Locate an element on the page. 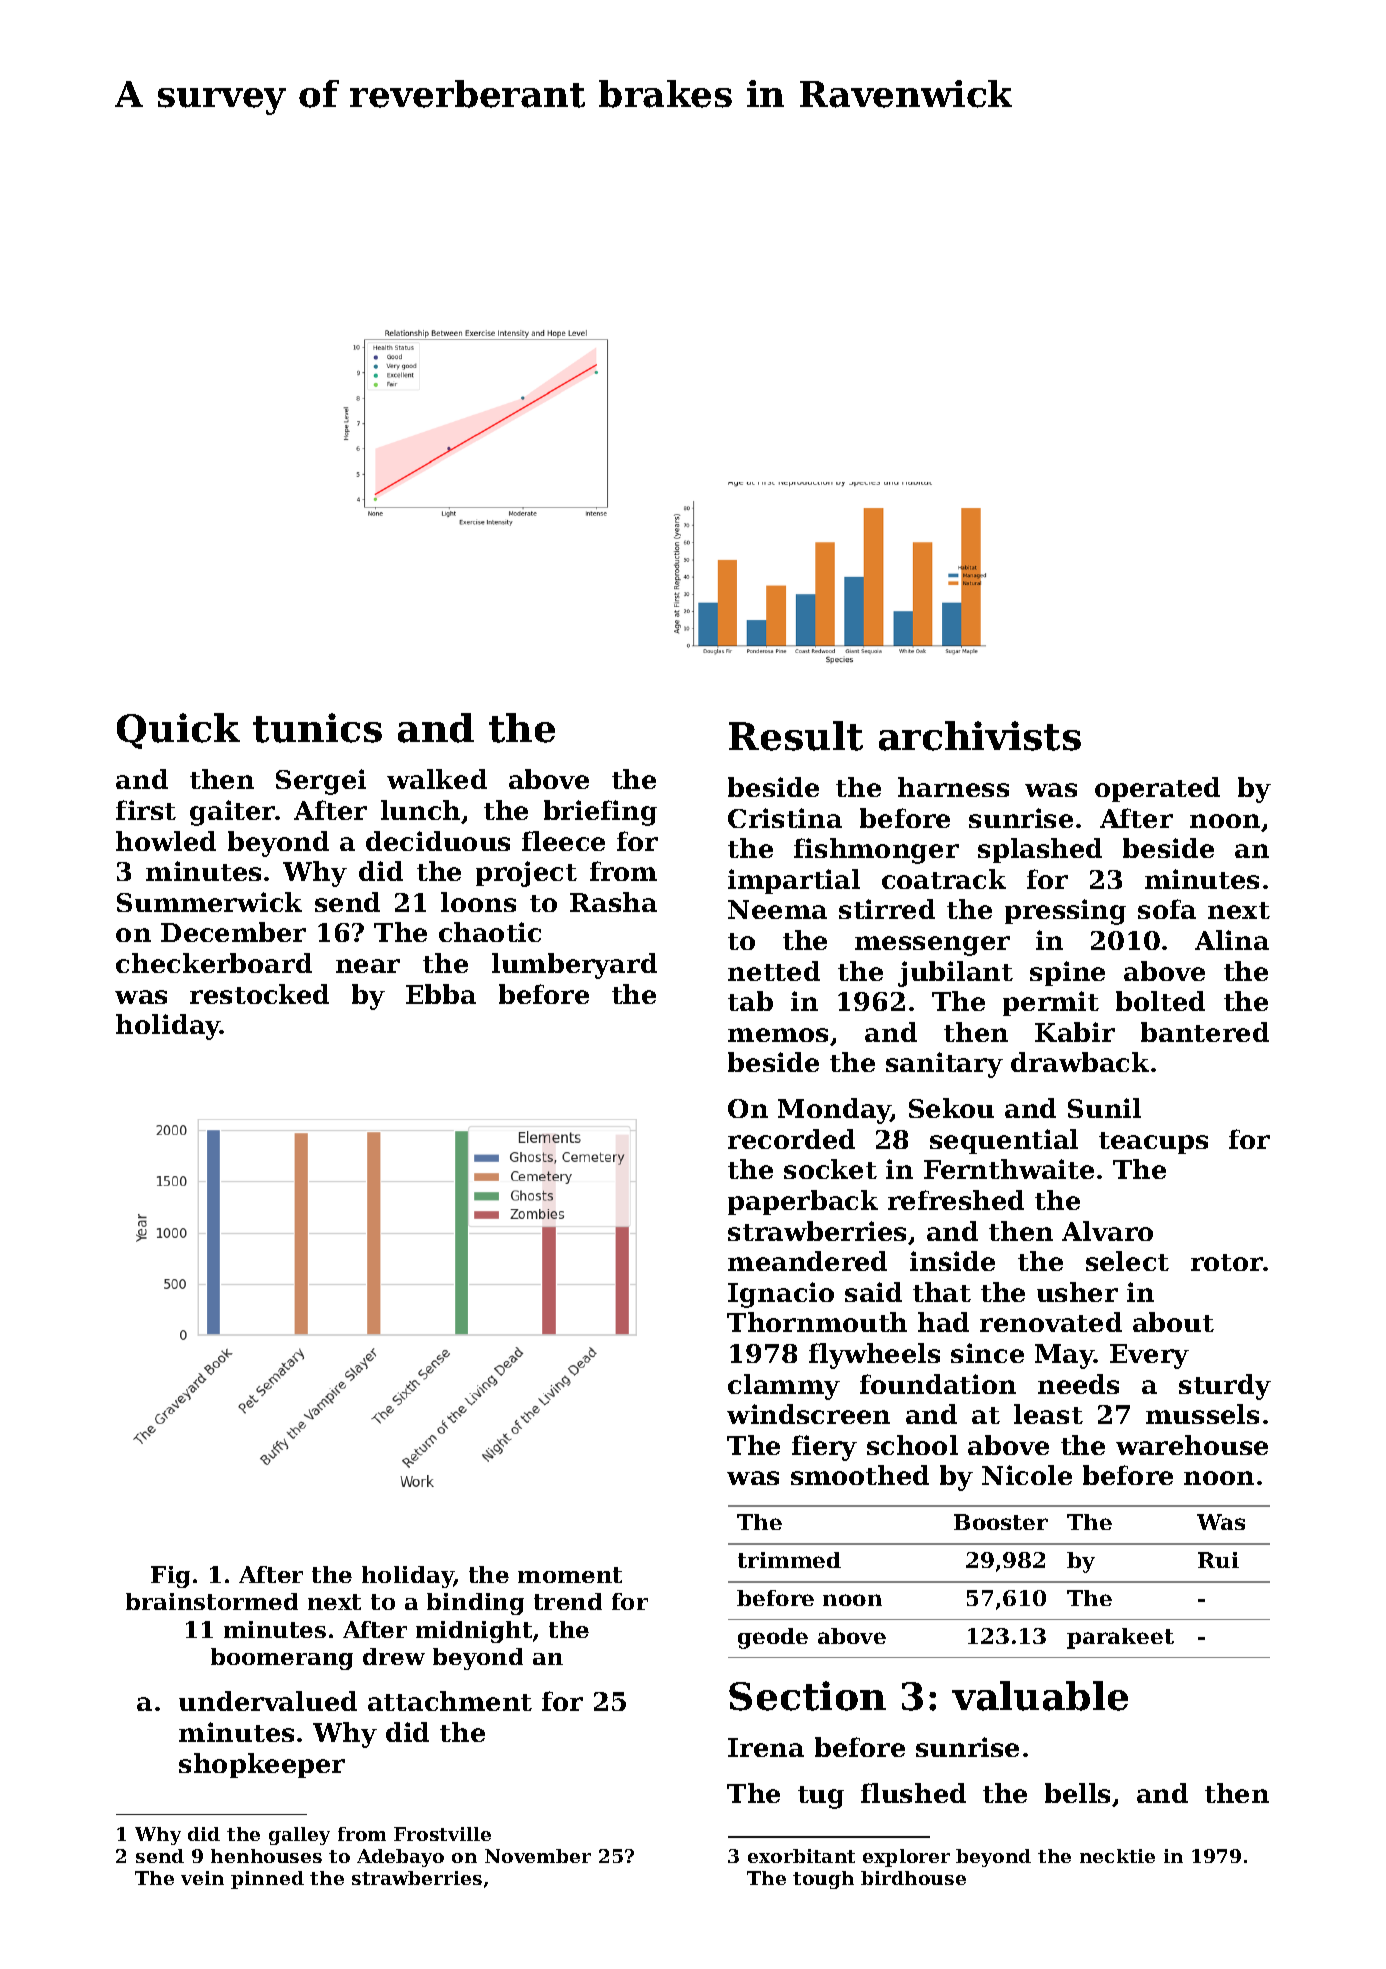 The image size is (1386, 1969). fiery is located at coordinates (824, 1448).
